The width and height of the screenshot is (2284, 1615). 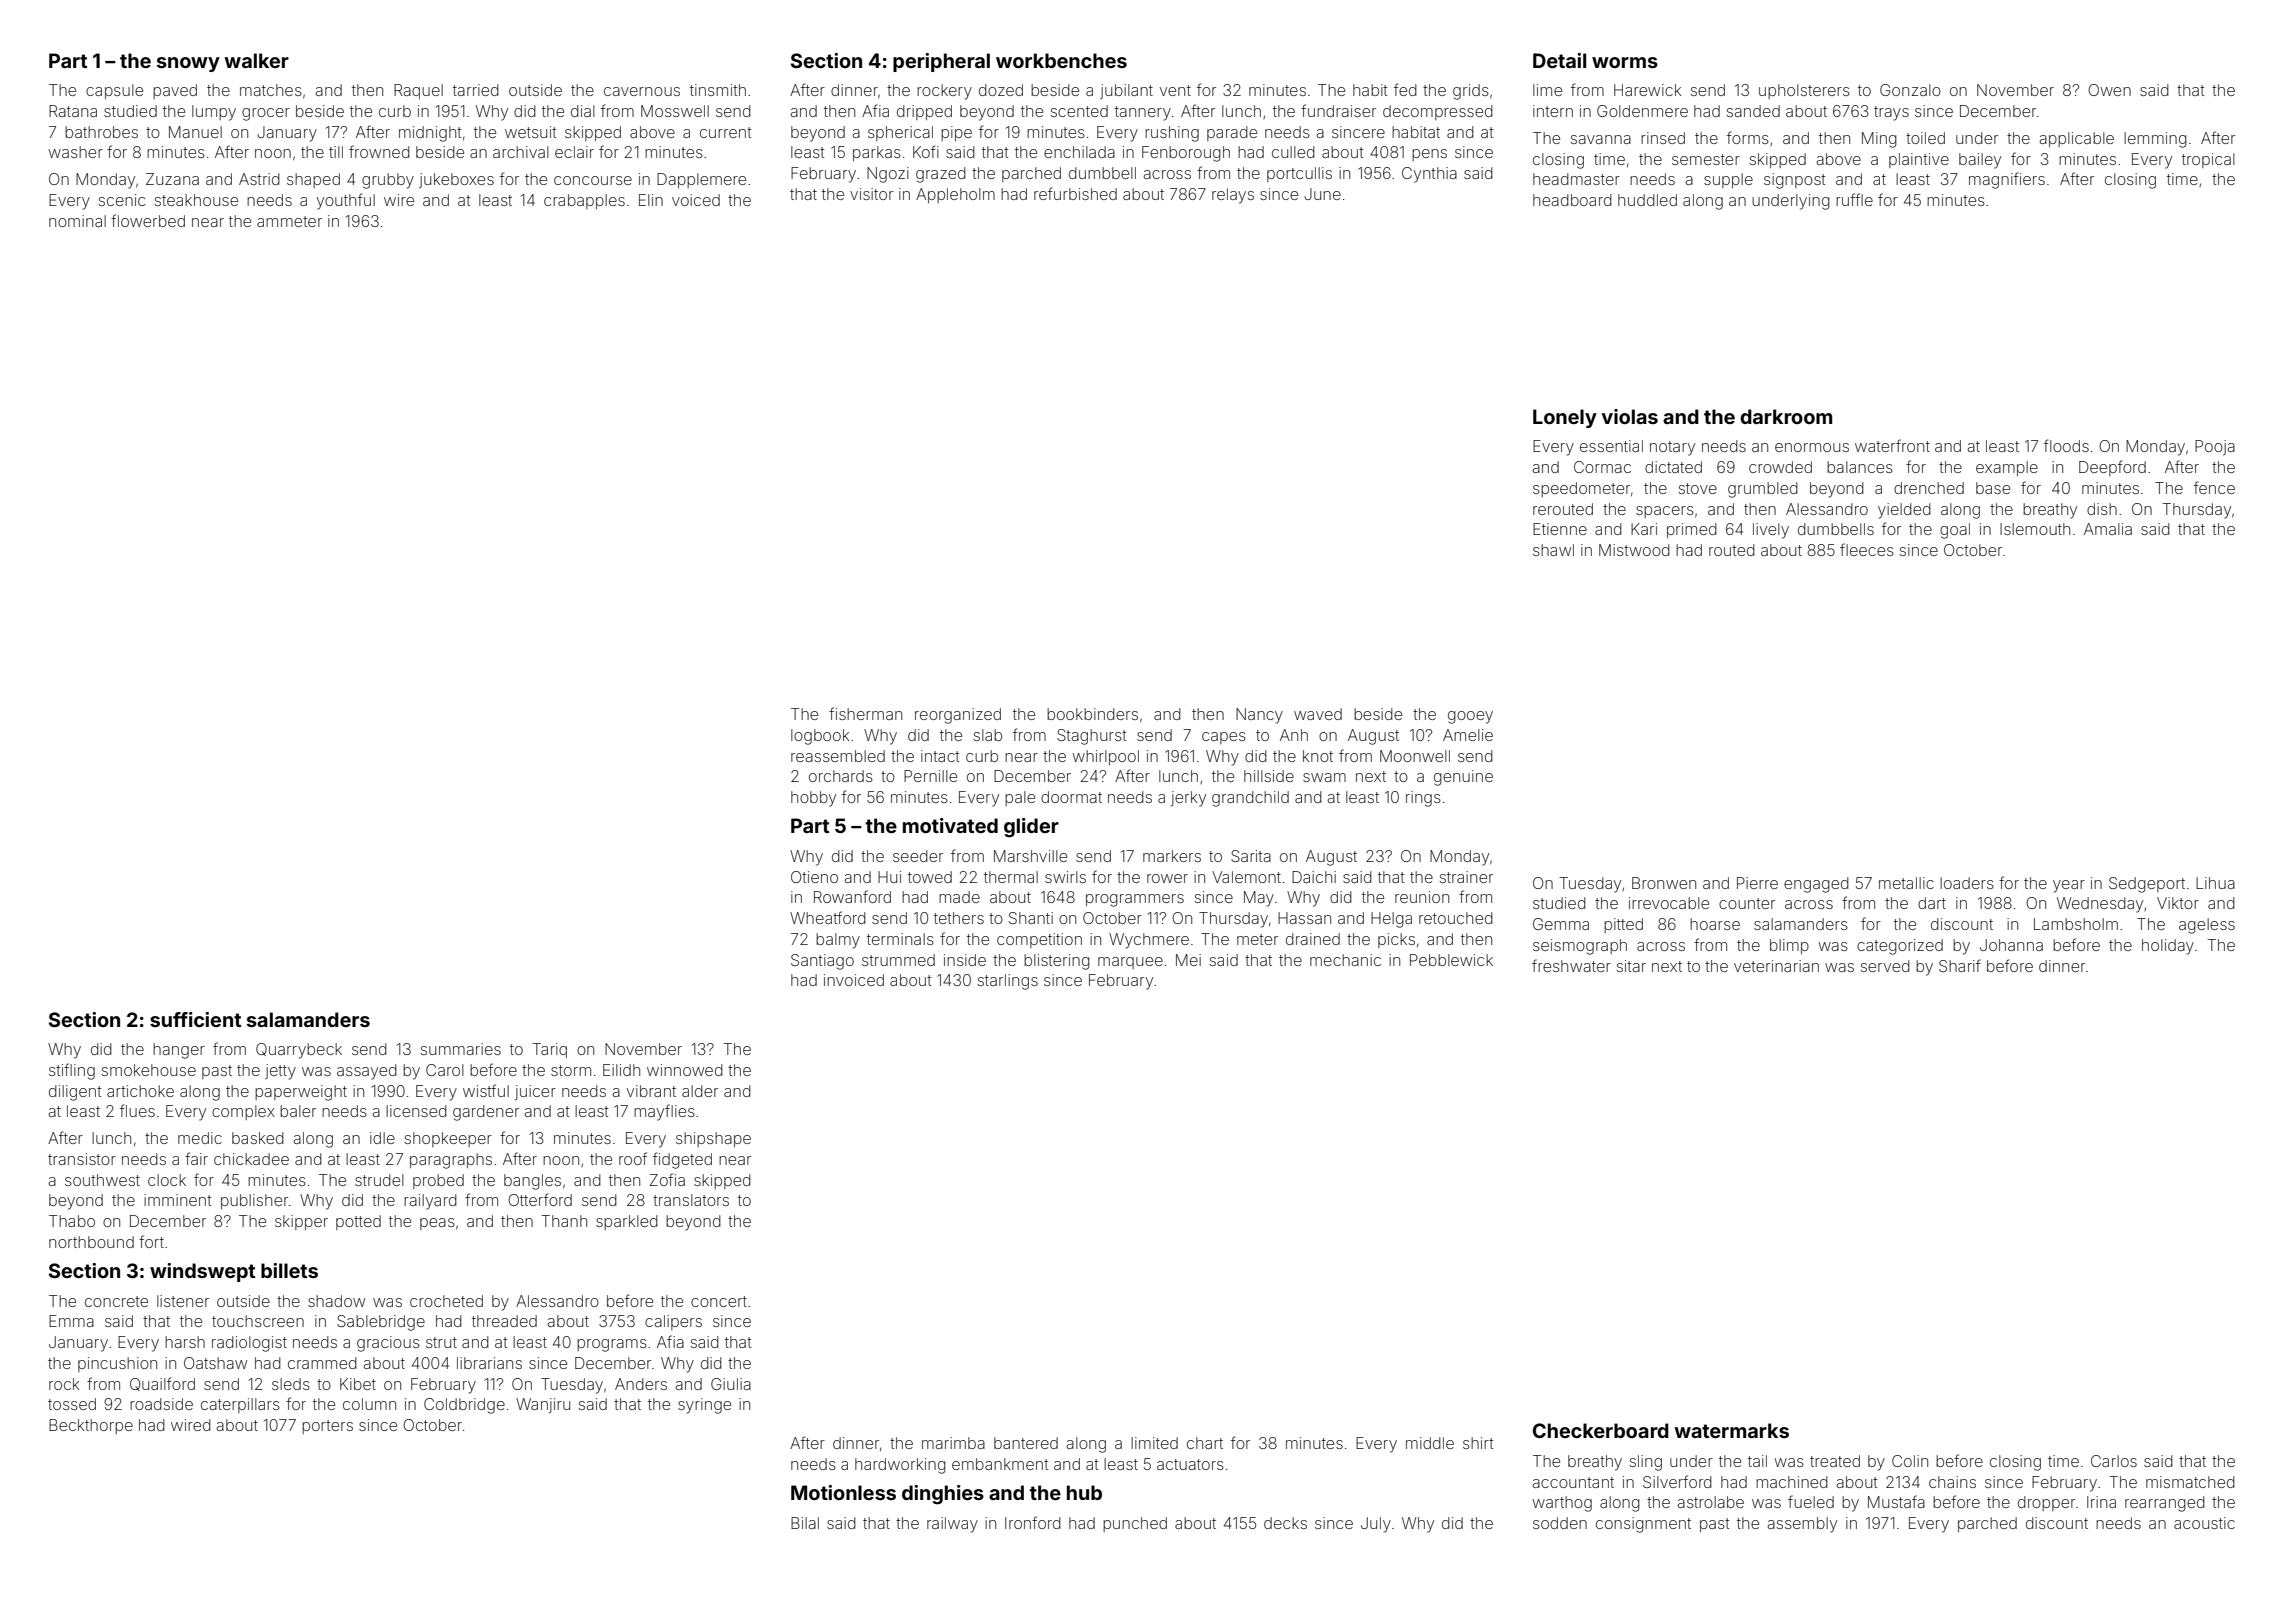 I want to click on Mistwood, so click(x=1634, y=550).
